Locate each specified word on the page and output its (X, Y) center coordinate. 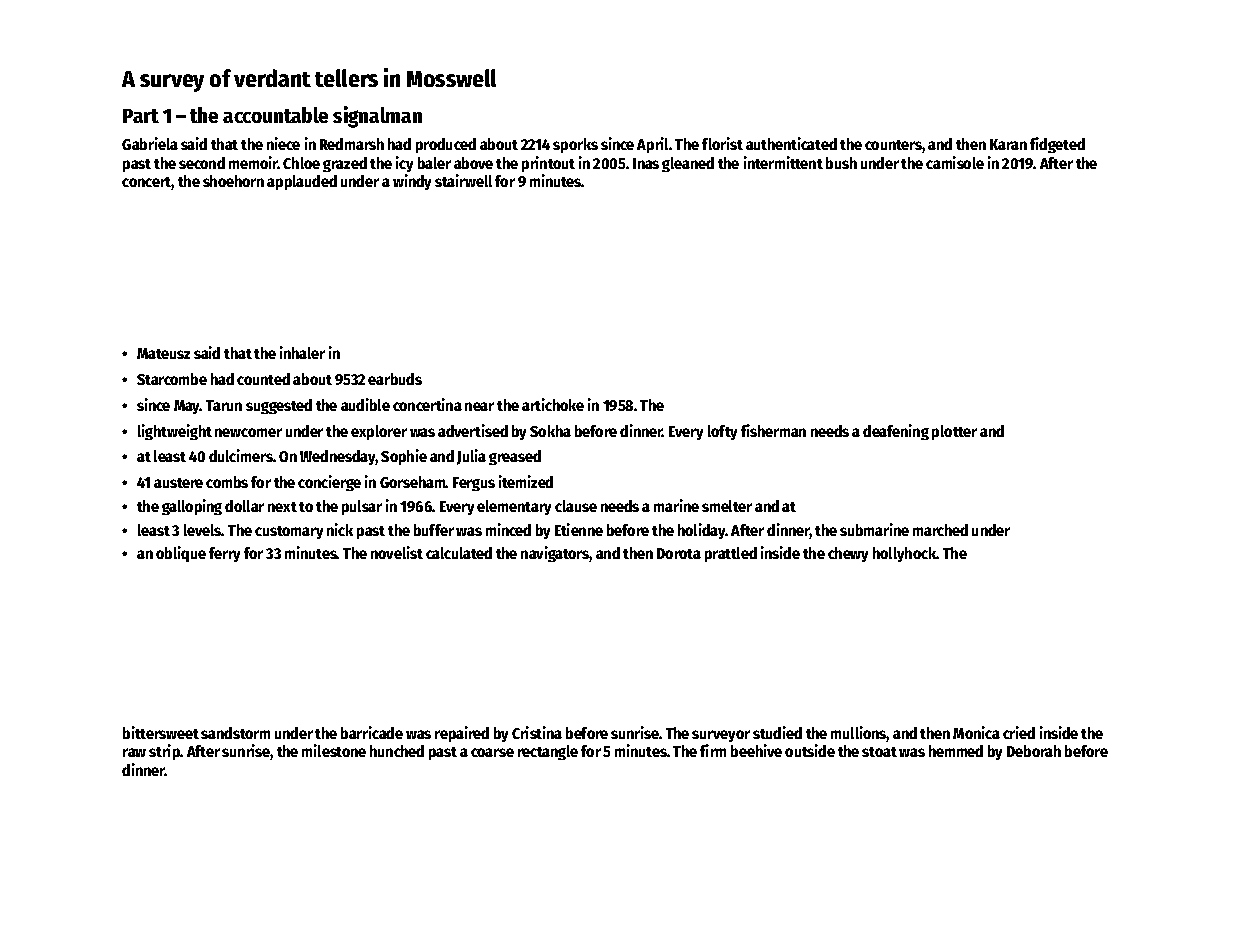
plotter (954, 432)
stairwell (463, 180)
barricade (372, 732)
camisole (955, 162)
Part (141, 116)
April (652, 145)
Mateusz (163, 353)
